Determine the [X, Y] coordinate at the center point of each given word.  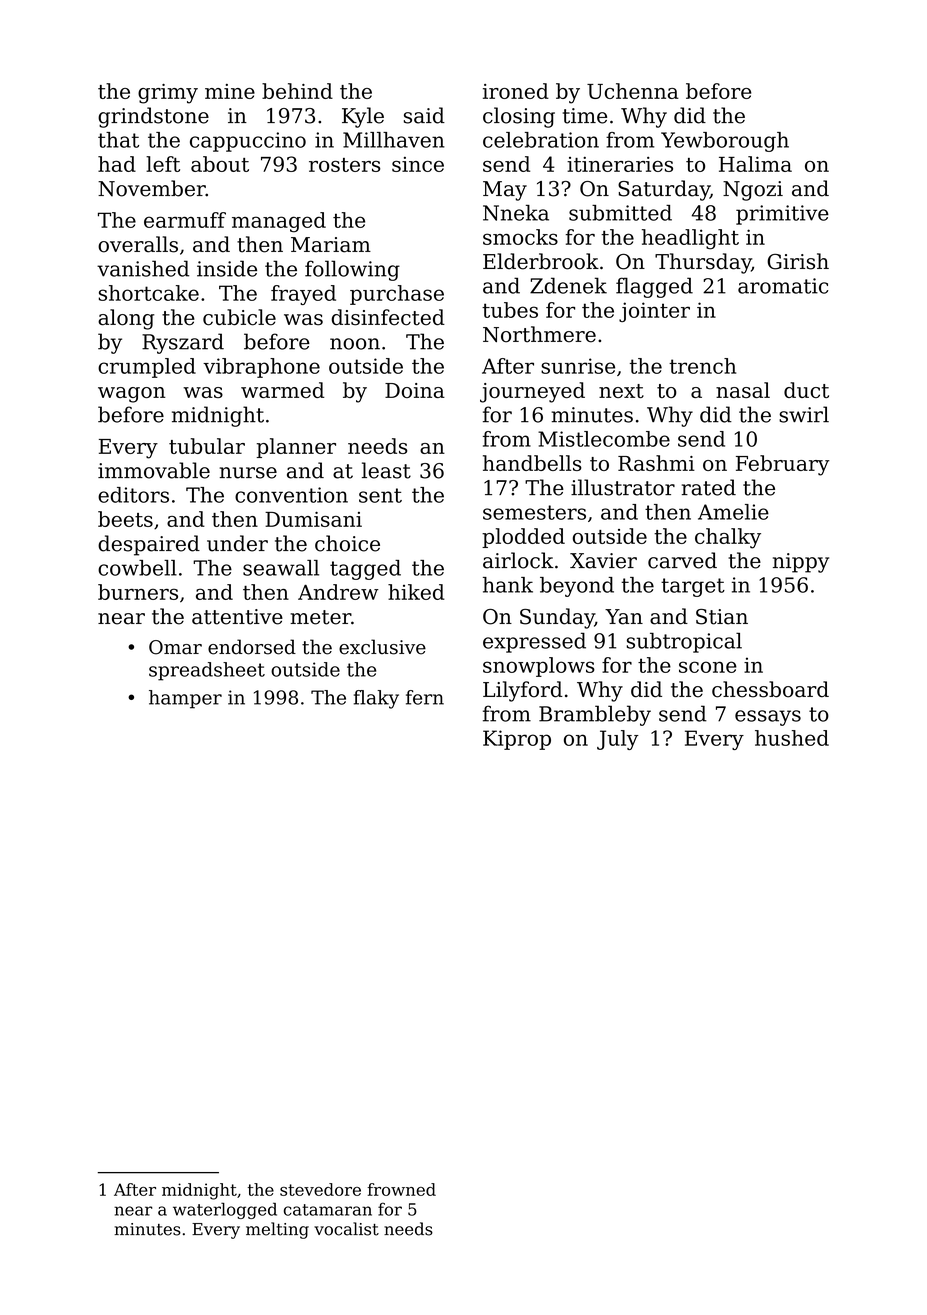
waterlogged [225, 1210]
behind [297, 91]
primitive [782, 215]
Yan [624, 617]
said [424, 115]
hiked [416, 592]
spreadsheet [207, 671]
